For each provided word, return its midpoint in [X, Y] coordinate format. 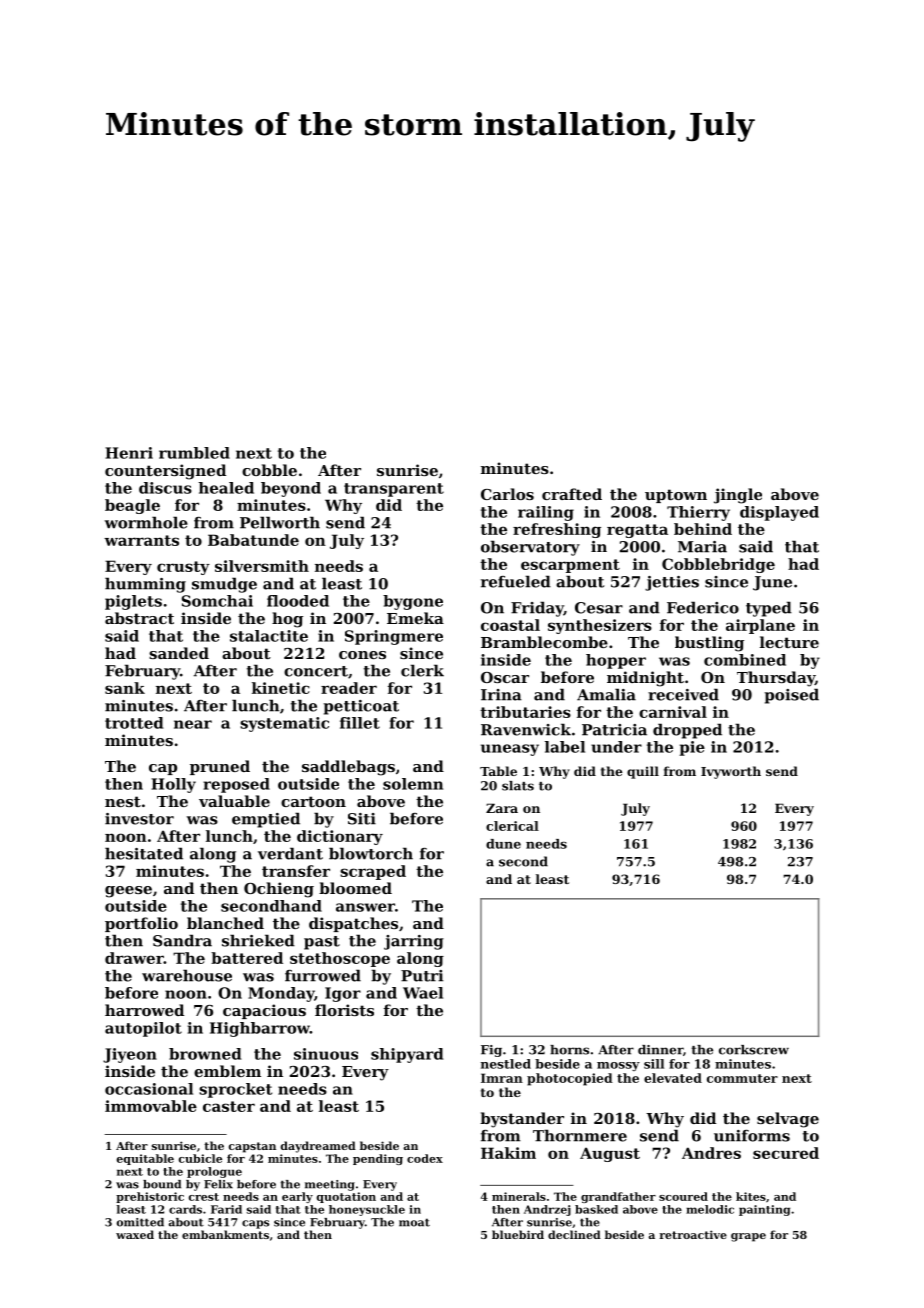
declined [574, 1234]
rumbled [194, 453]
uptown [676, 496]
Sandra [182, 940]
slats [518, 786]
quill [643, 772]
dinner [660, 1050]
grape [748, 1237]
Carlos [507, 494]
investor [139, 819]
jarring [414, 942]
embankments [225, 1234]
